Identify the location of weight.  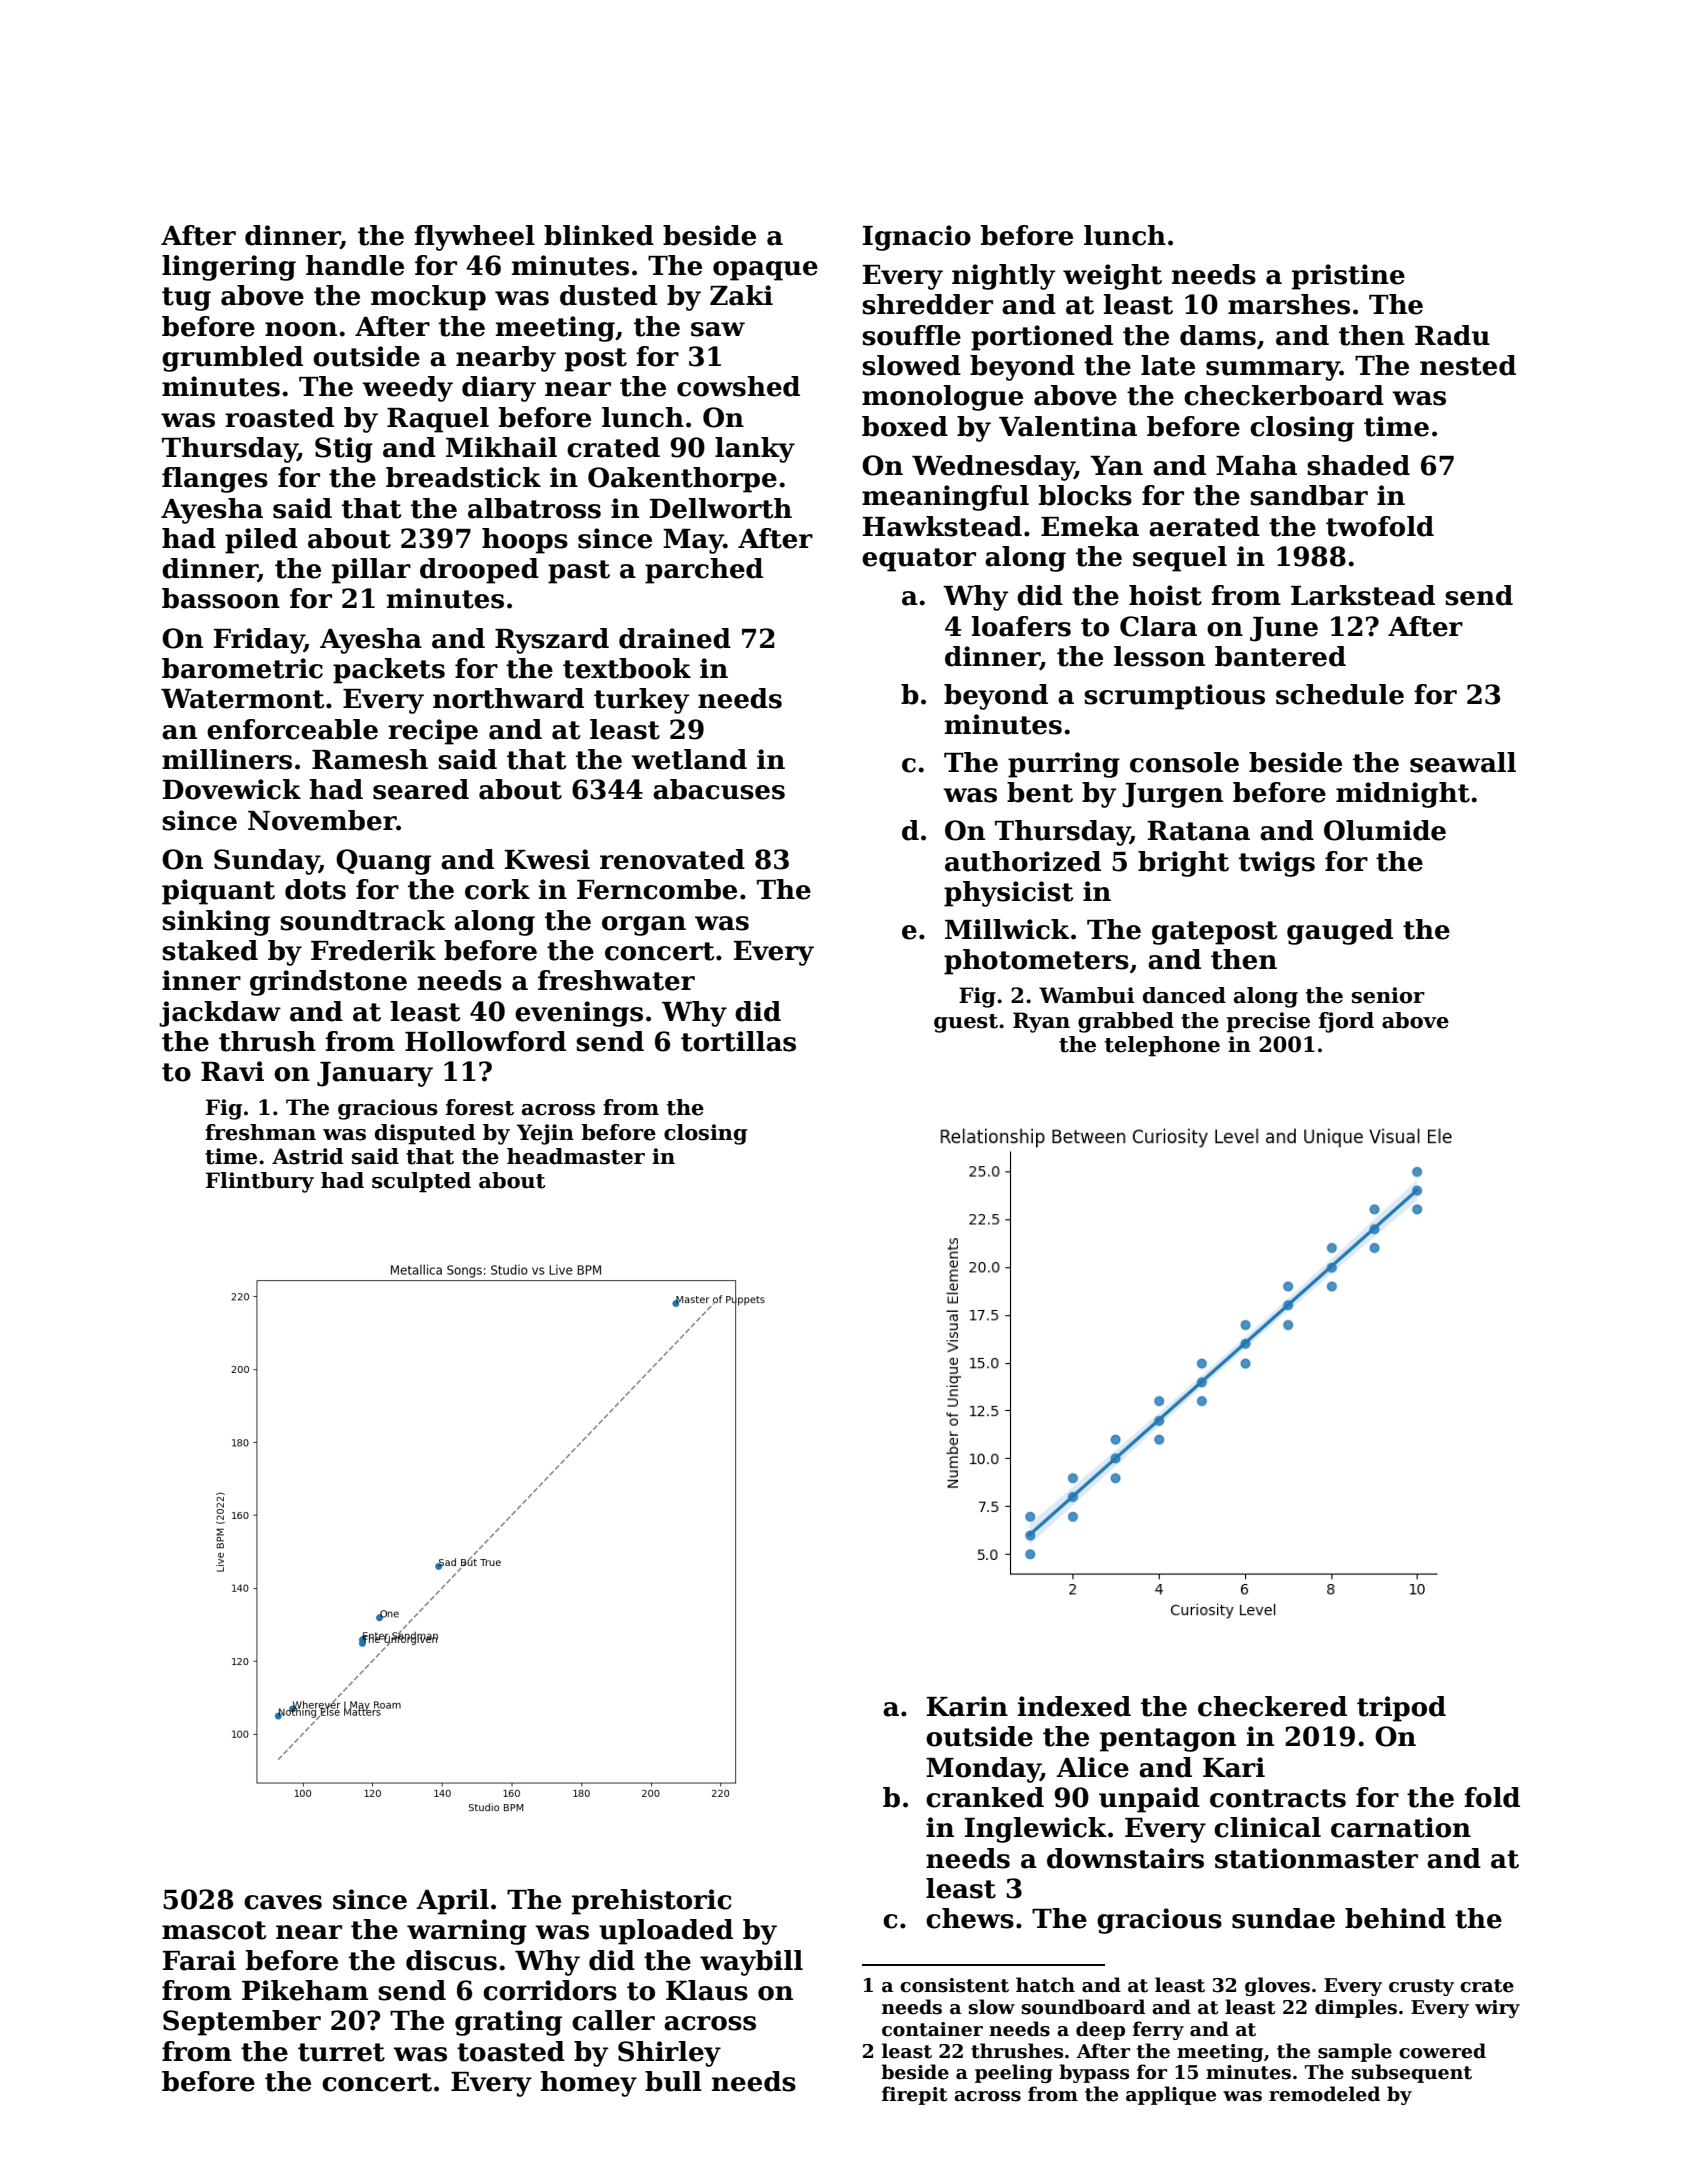
(1112, 277).
